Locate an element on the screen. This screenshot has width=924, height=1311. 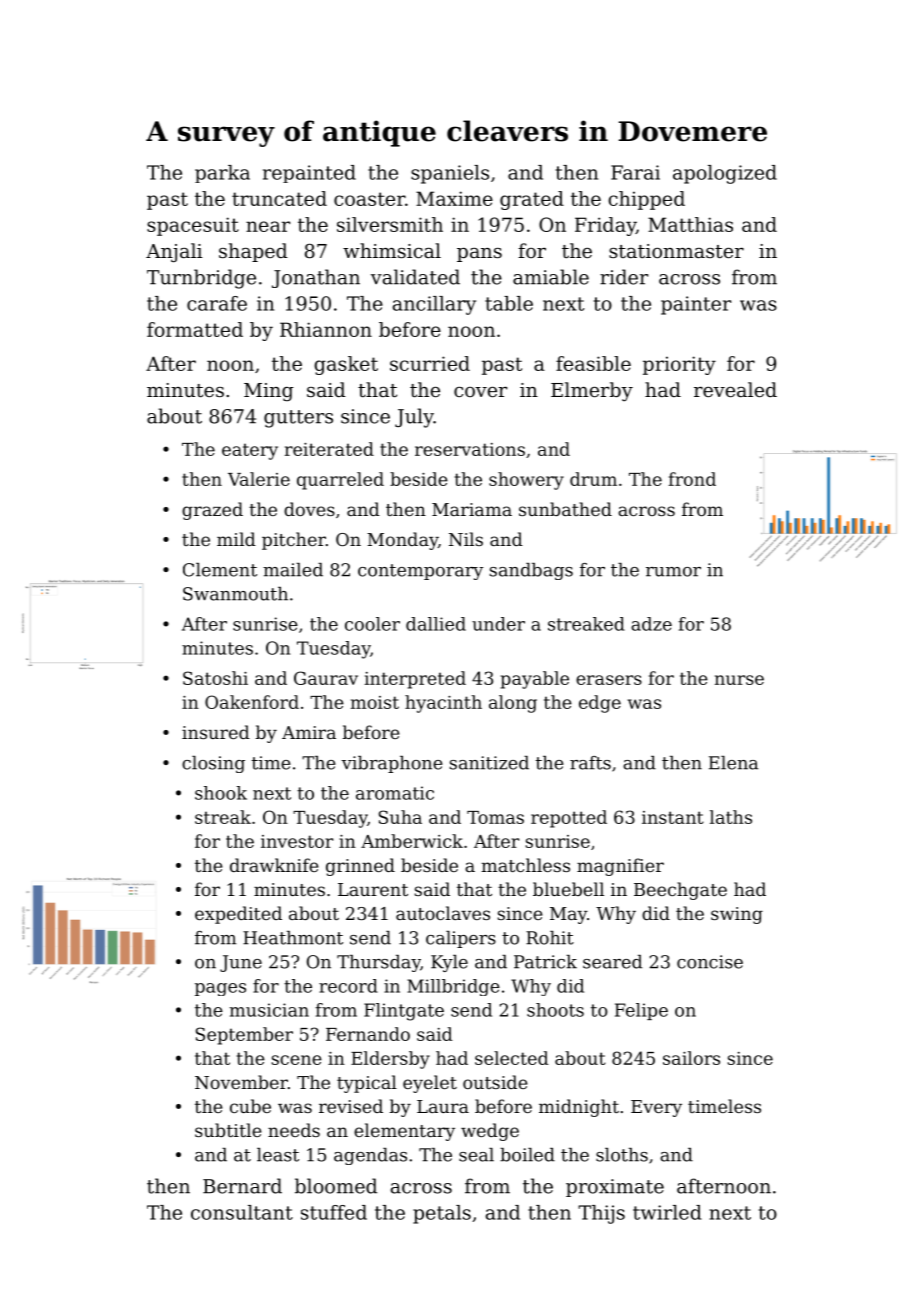
grazed is located at coordinates (212, 511).
